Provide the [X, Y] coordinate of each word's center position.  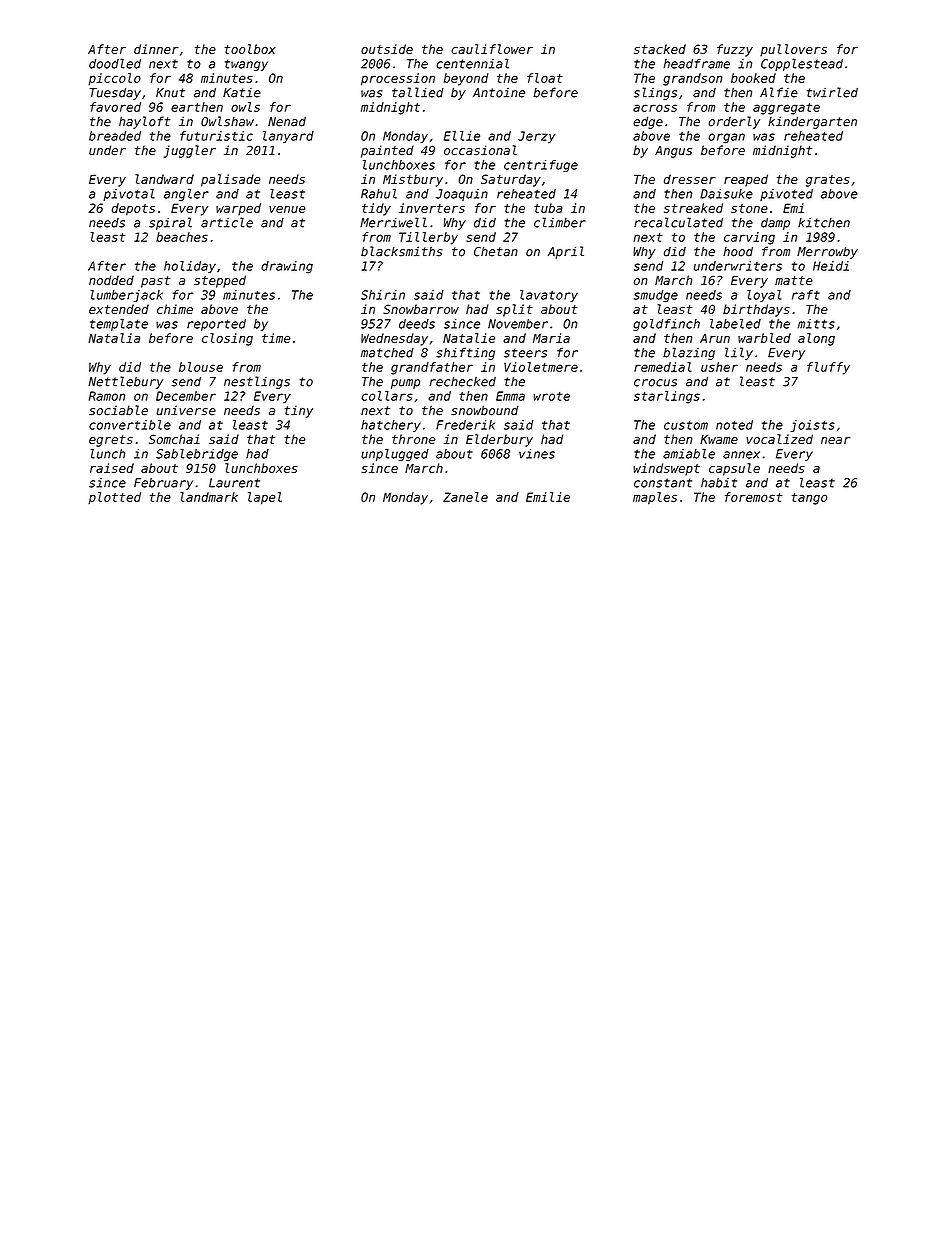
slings [655, 93]
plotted [114, 498]
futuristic [216, 136]
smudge [656, 296]
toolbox [250, 49]
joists [812, 426]
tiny [298, 411]
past [155, 282]
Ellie [462, 136]
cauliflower [492, 49]
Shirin [383, 295]
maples [655, 498]
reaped [746, 180]
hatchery [391, 426]
